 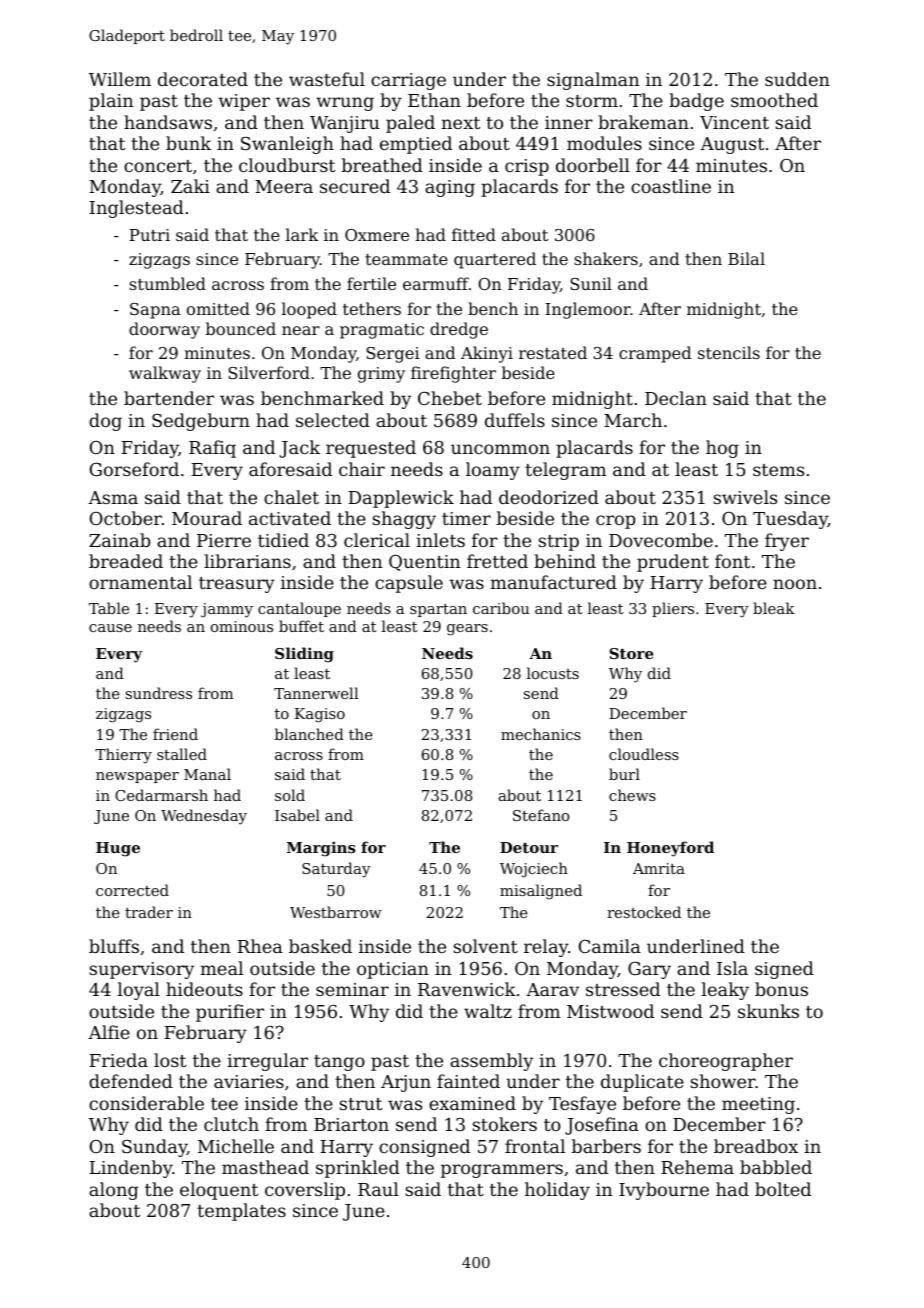 I want to click on Alfie, so click(x=109, y=1032).
